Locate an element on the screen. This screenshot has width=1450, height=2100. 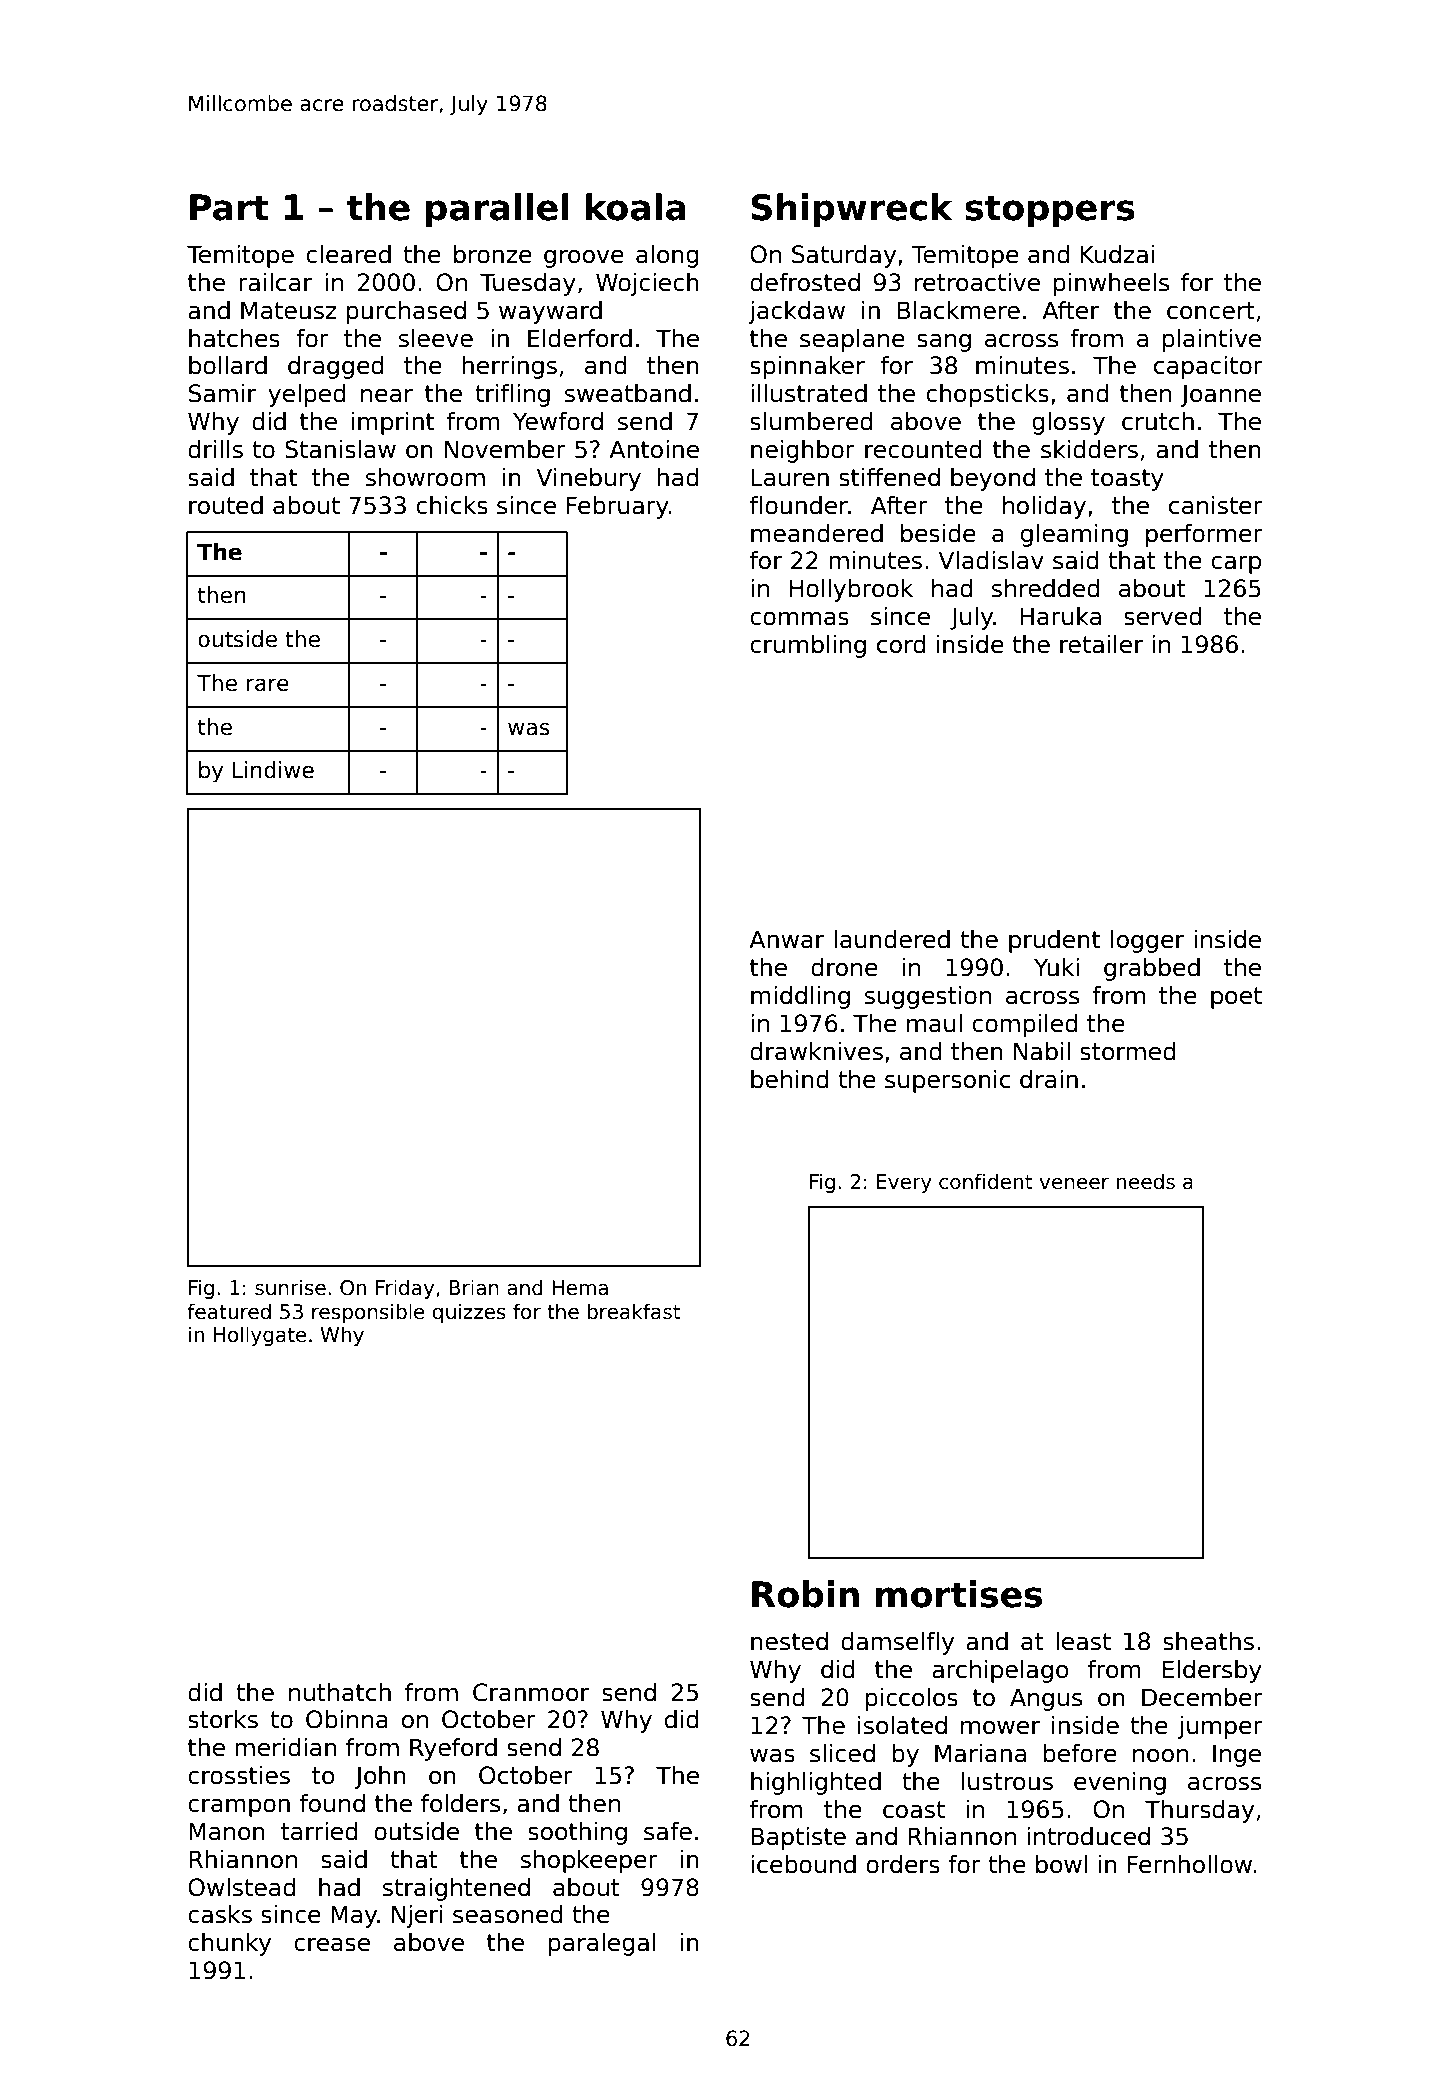
behind is located at coordinates (790, 1079).
